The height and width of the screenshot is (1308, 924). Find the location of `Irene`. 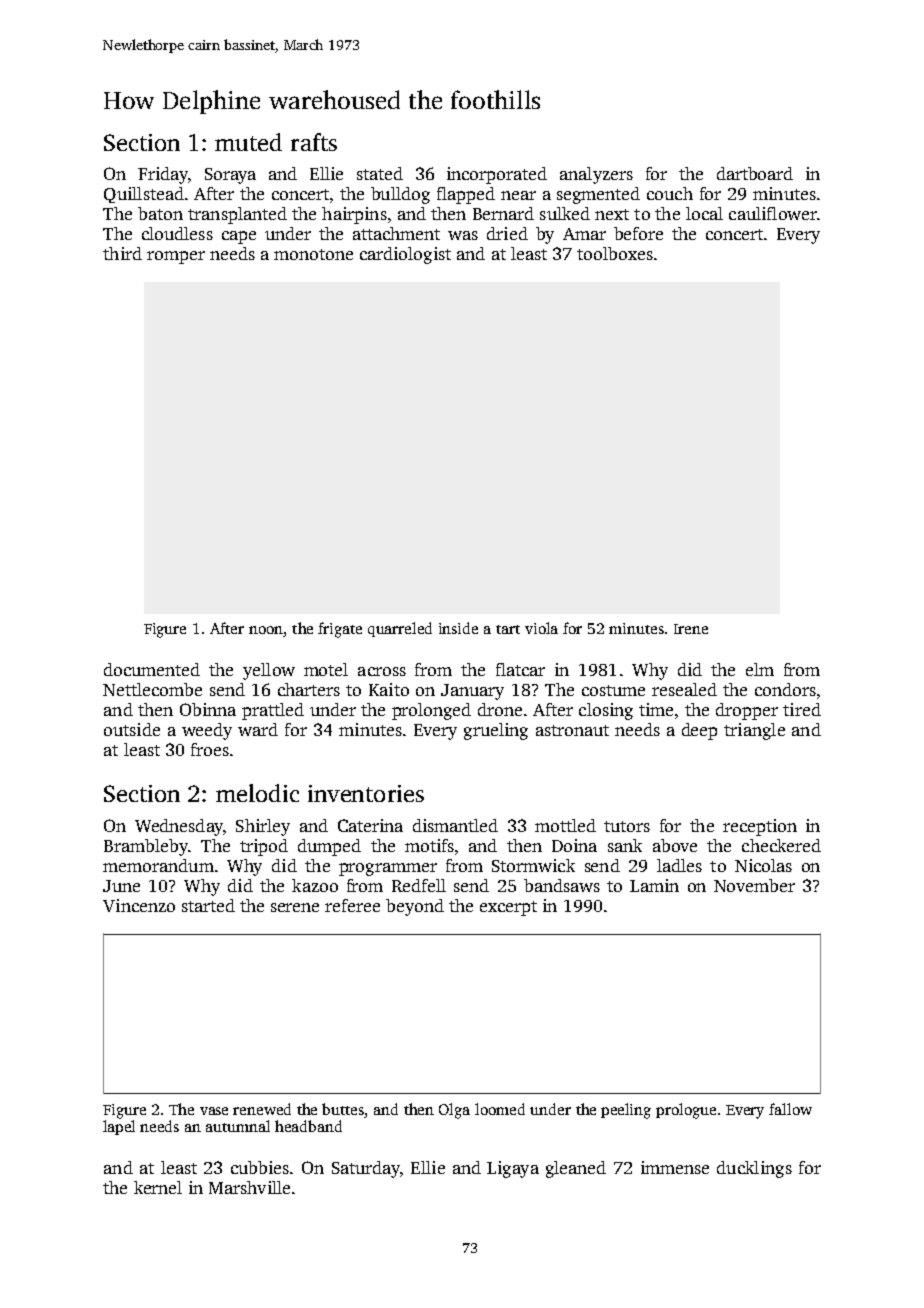

Irene is located at coordinates (691, 629).
